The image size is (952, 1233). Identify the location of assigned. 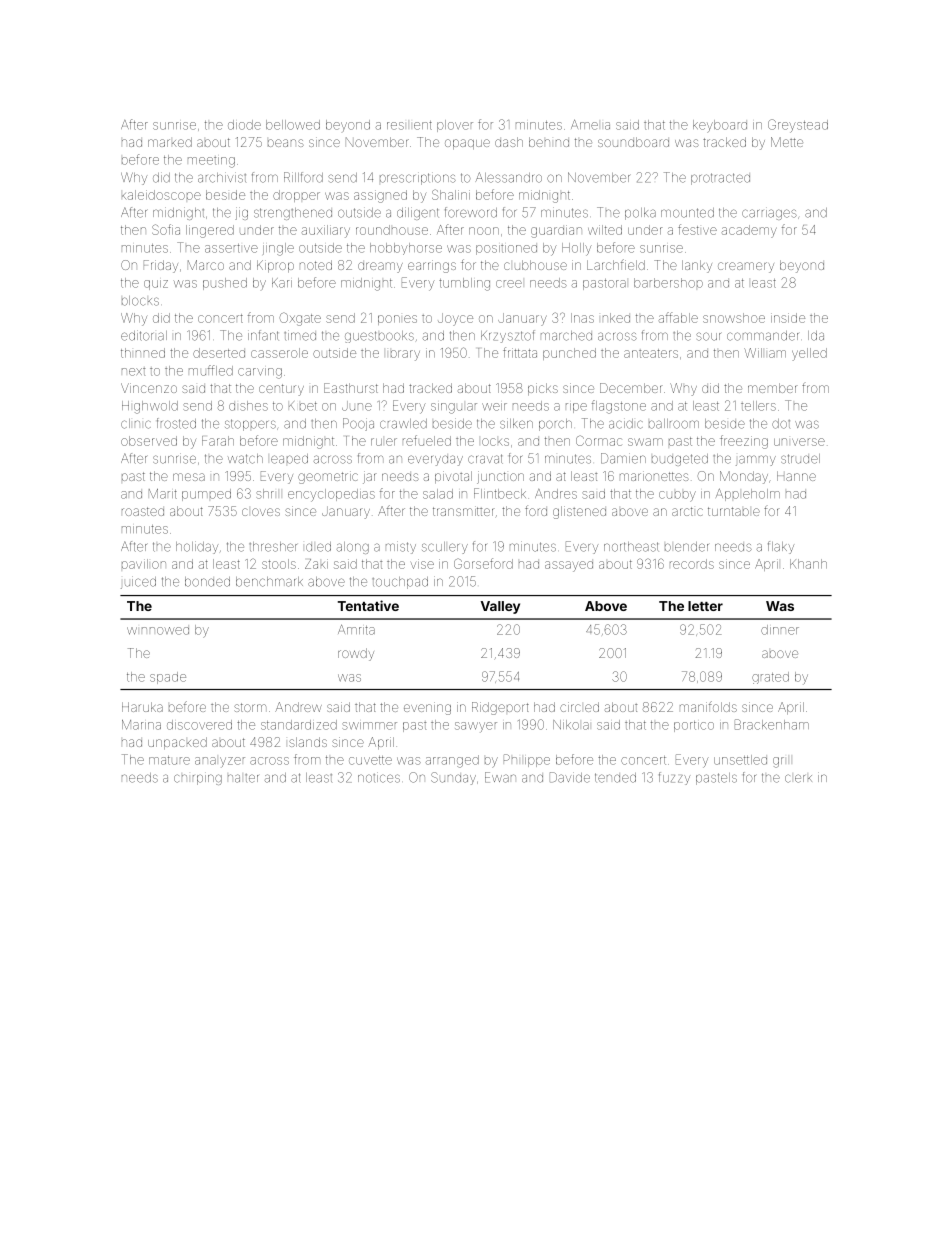
(380, 196).
